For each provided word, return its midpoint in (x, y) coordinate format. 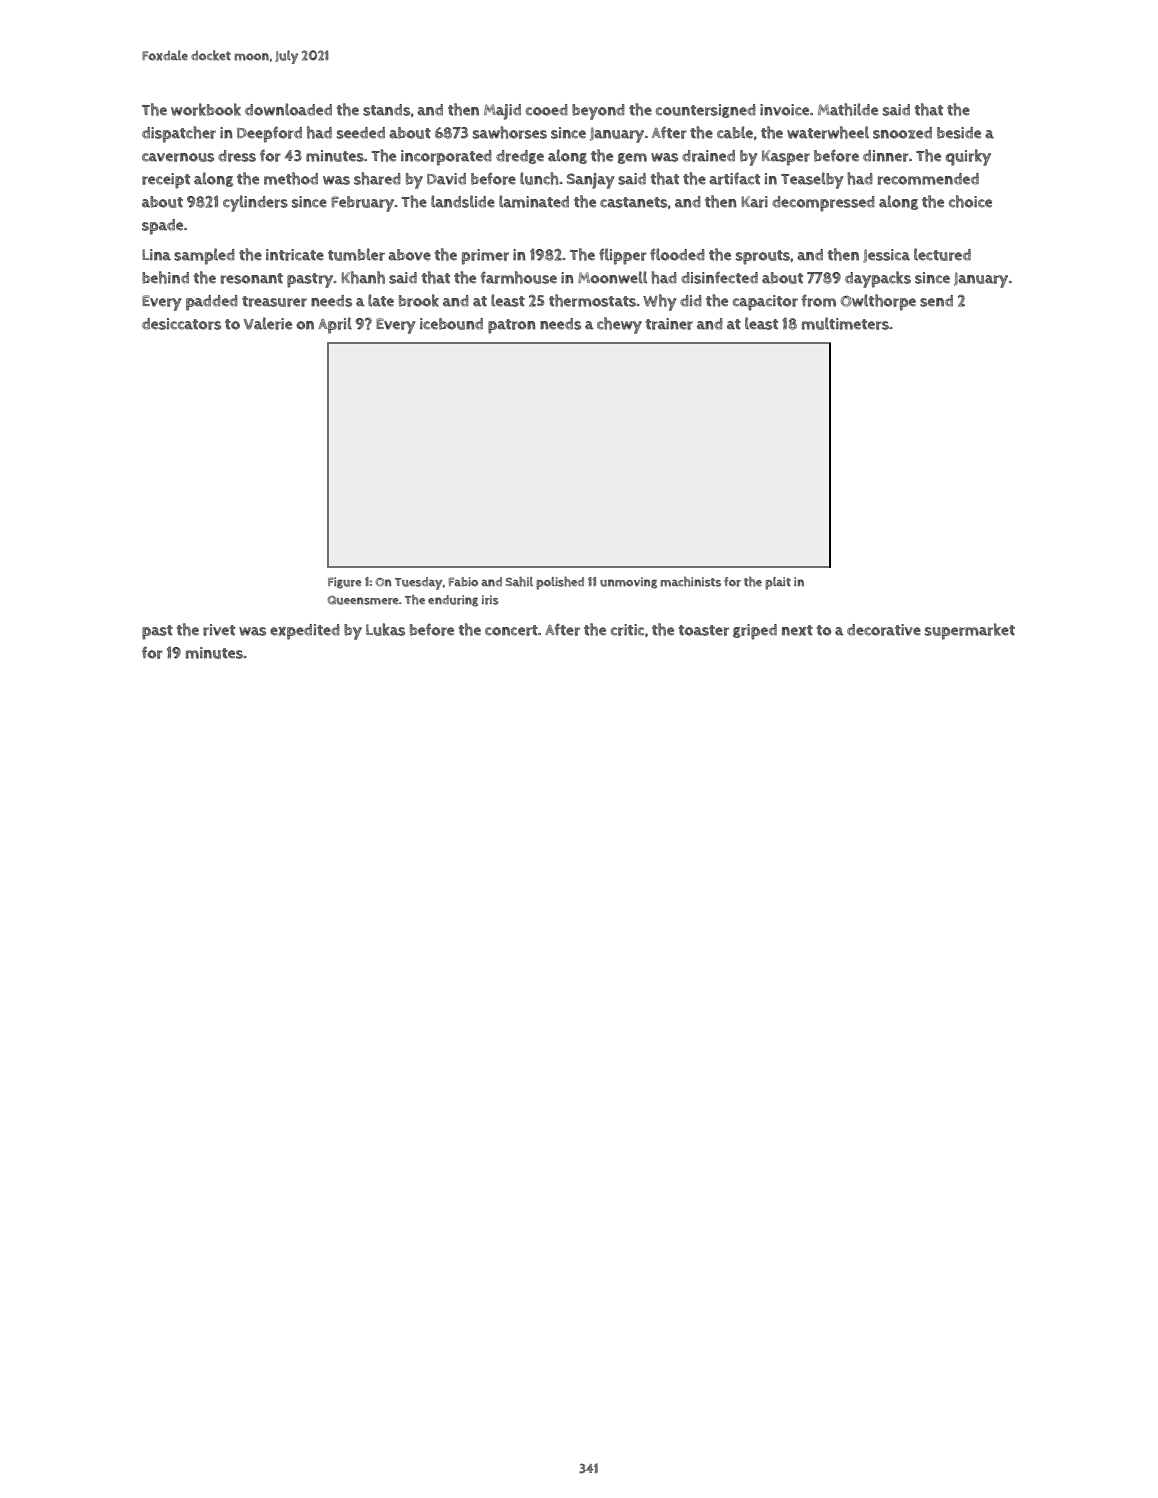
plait (778, 583)
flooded (677, 254)
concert (511, 630)
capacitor (765, 303)
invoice (784, 110)
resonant (252, 278)
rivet (219, 630)
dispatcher (179, 134)
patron (512, 326)
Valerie (268, 323)
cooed (547, 110)
